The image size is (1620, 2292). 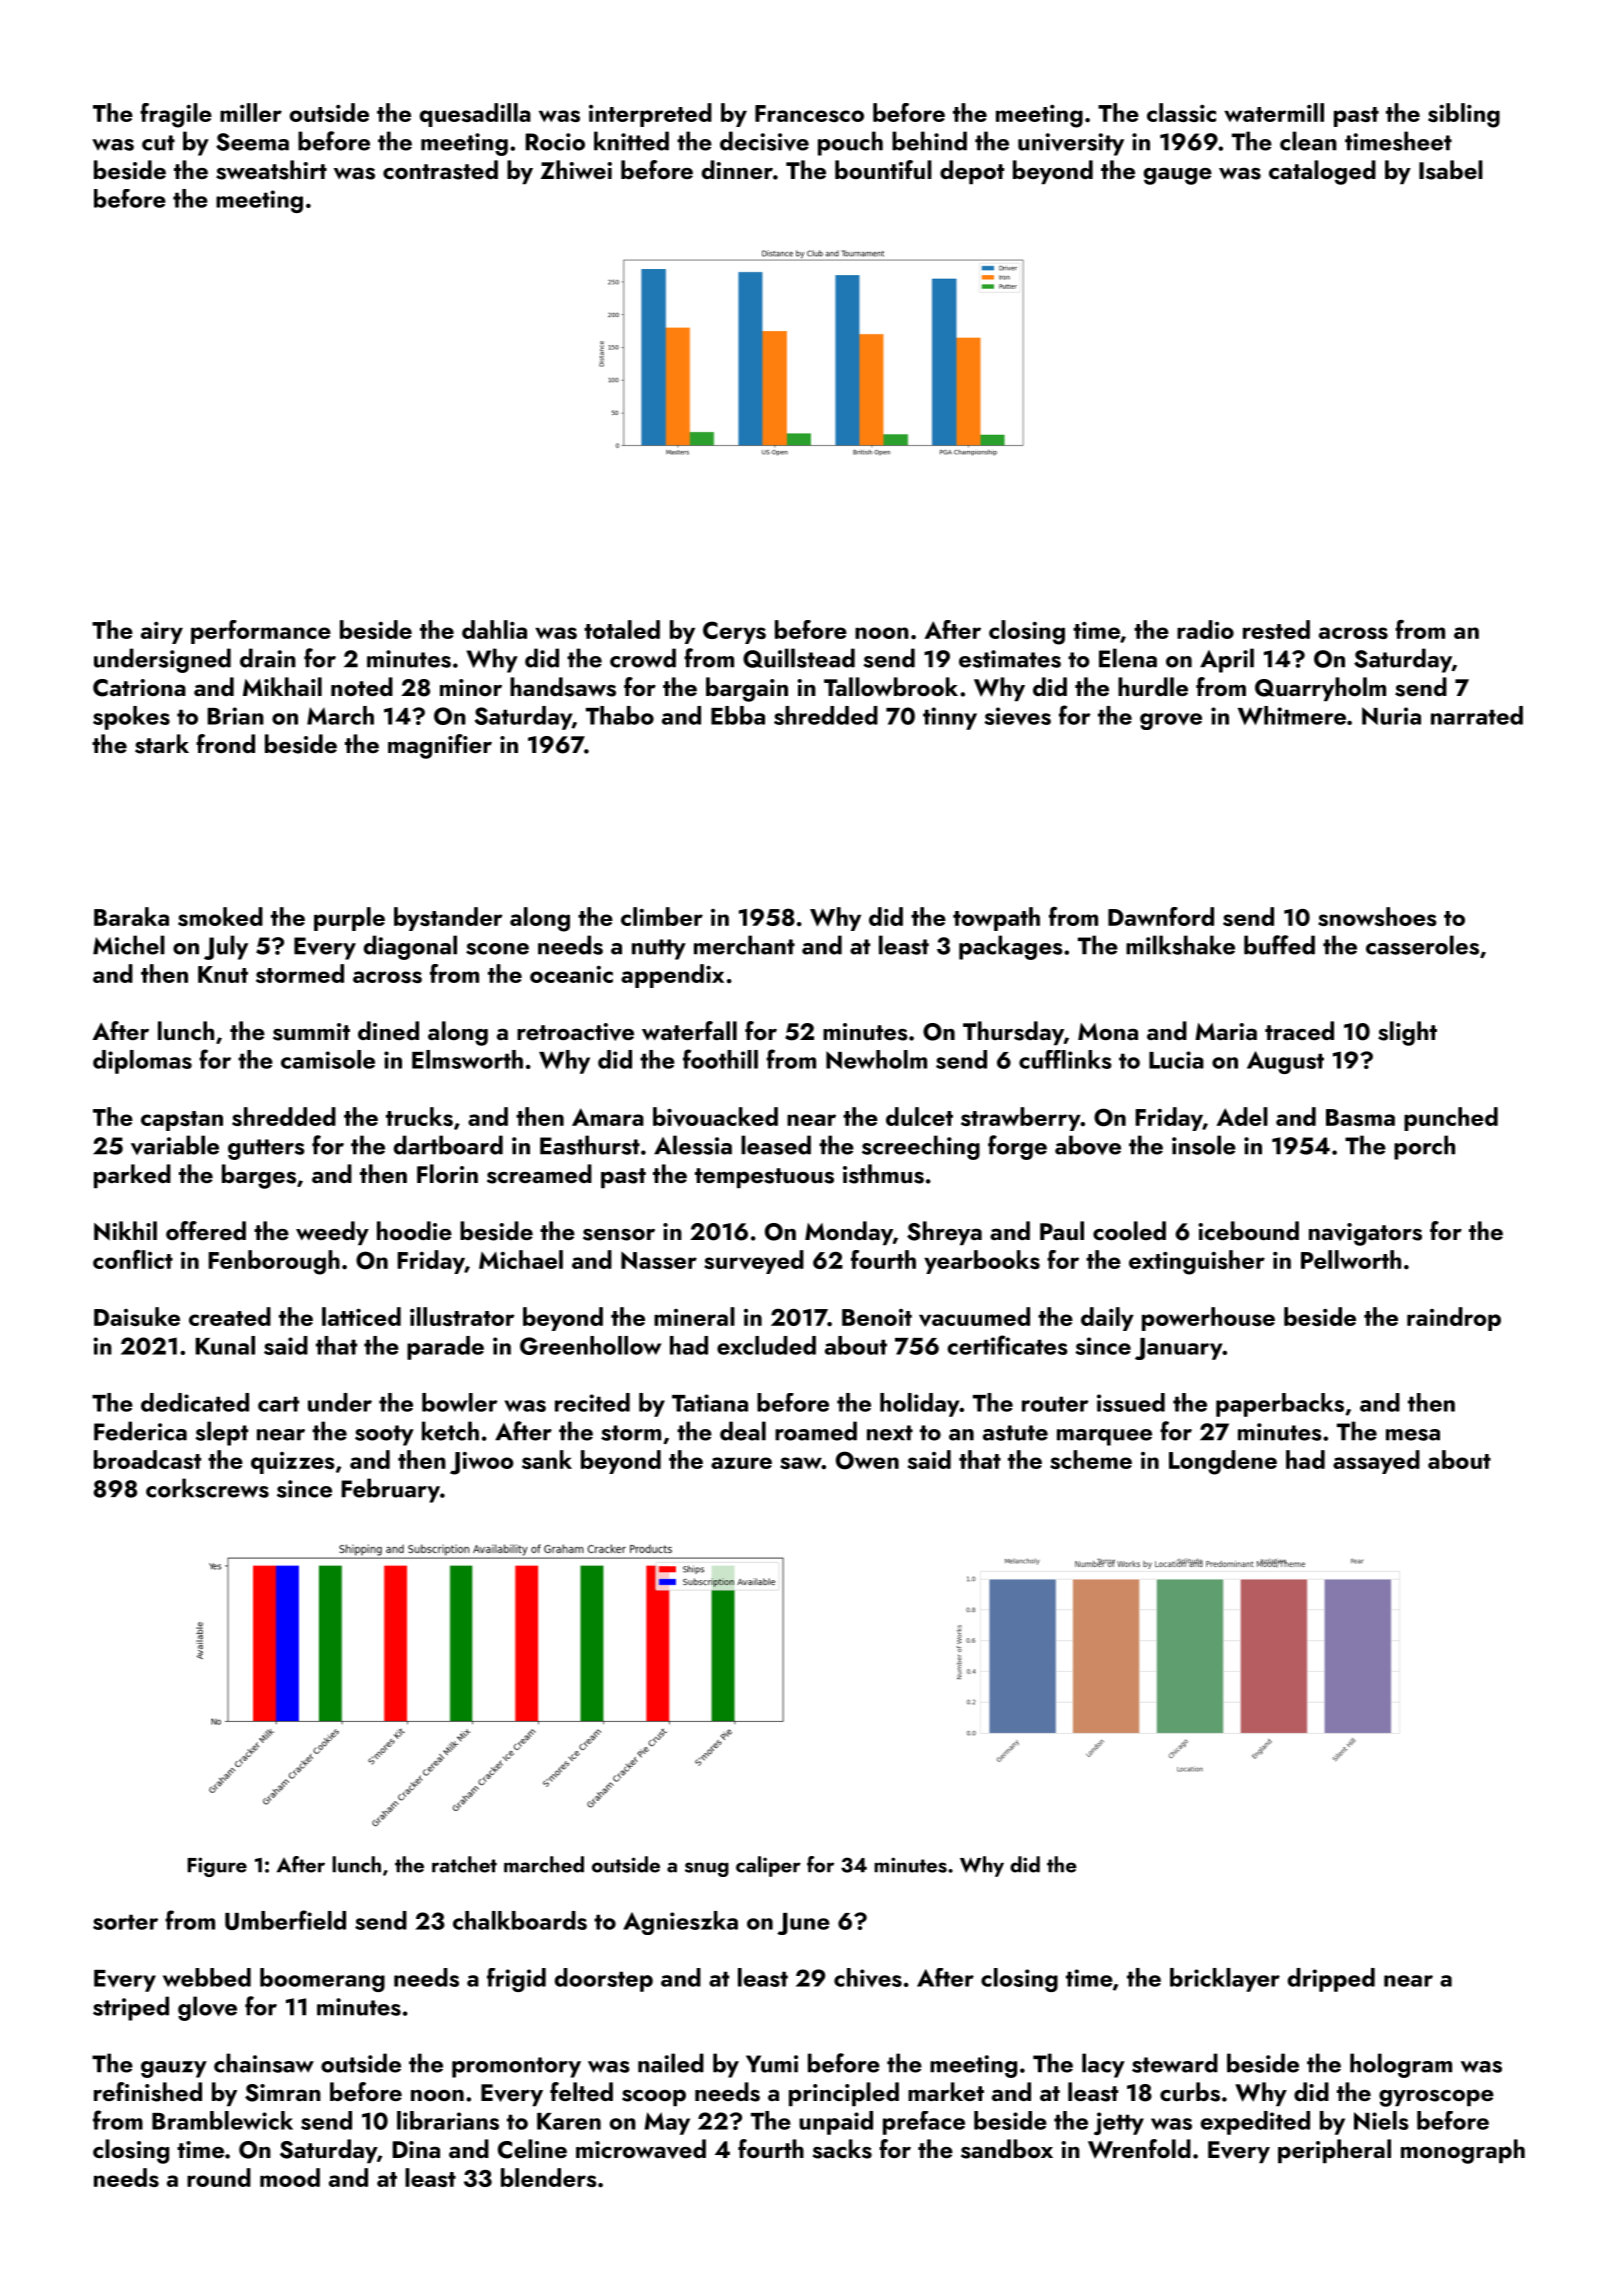 What do you see at coordinates (1225, 1980) in the screenshot?
I see `bricklayer` at bounding box center [1225, 1980].
